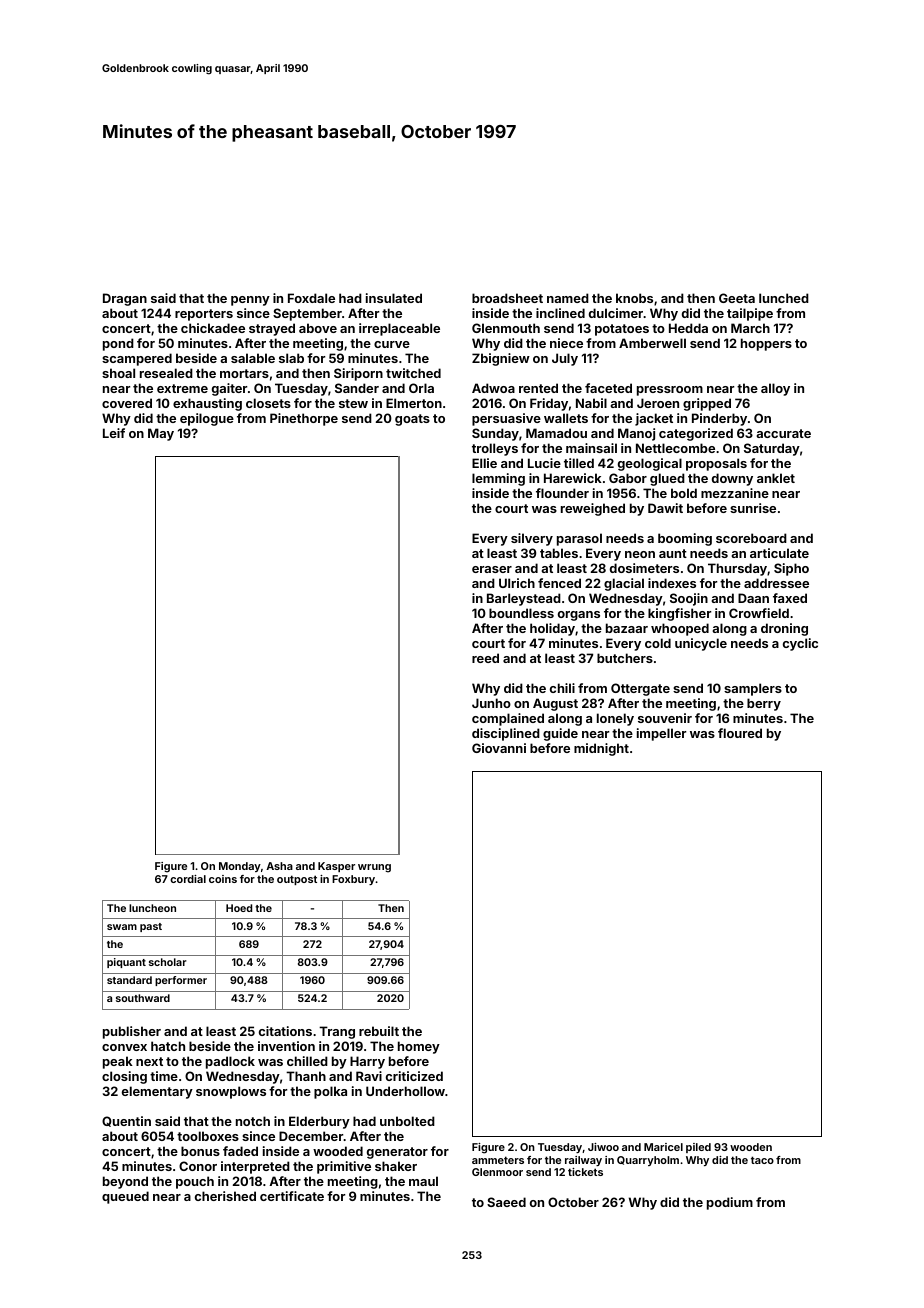 This screenshot has height=1308, width=924. Describe the element at coordinates (311, 298) in the screenshot. I see `Foxdale` at that location.
